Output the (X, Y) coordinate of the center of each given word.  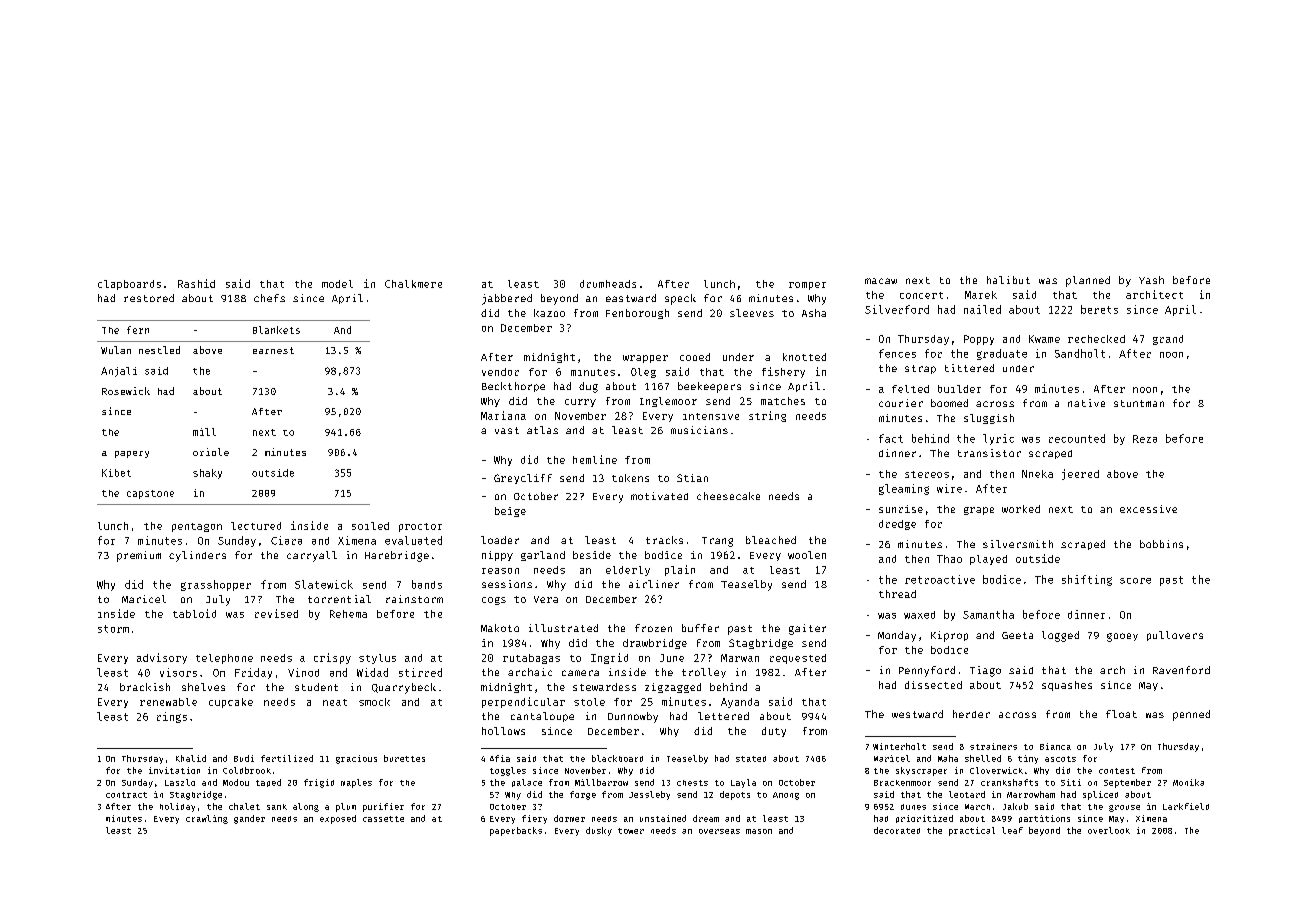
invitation (174, 770)
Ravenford (1181, 670)
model (337, 284)
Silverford (897, 309)
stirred (420, 672)
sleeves (752, 313)
